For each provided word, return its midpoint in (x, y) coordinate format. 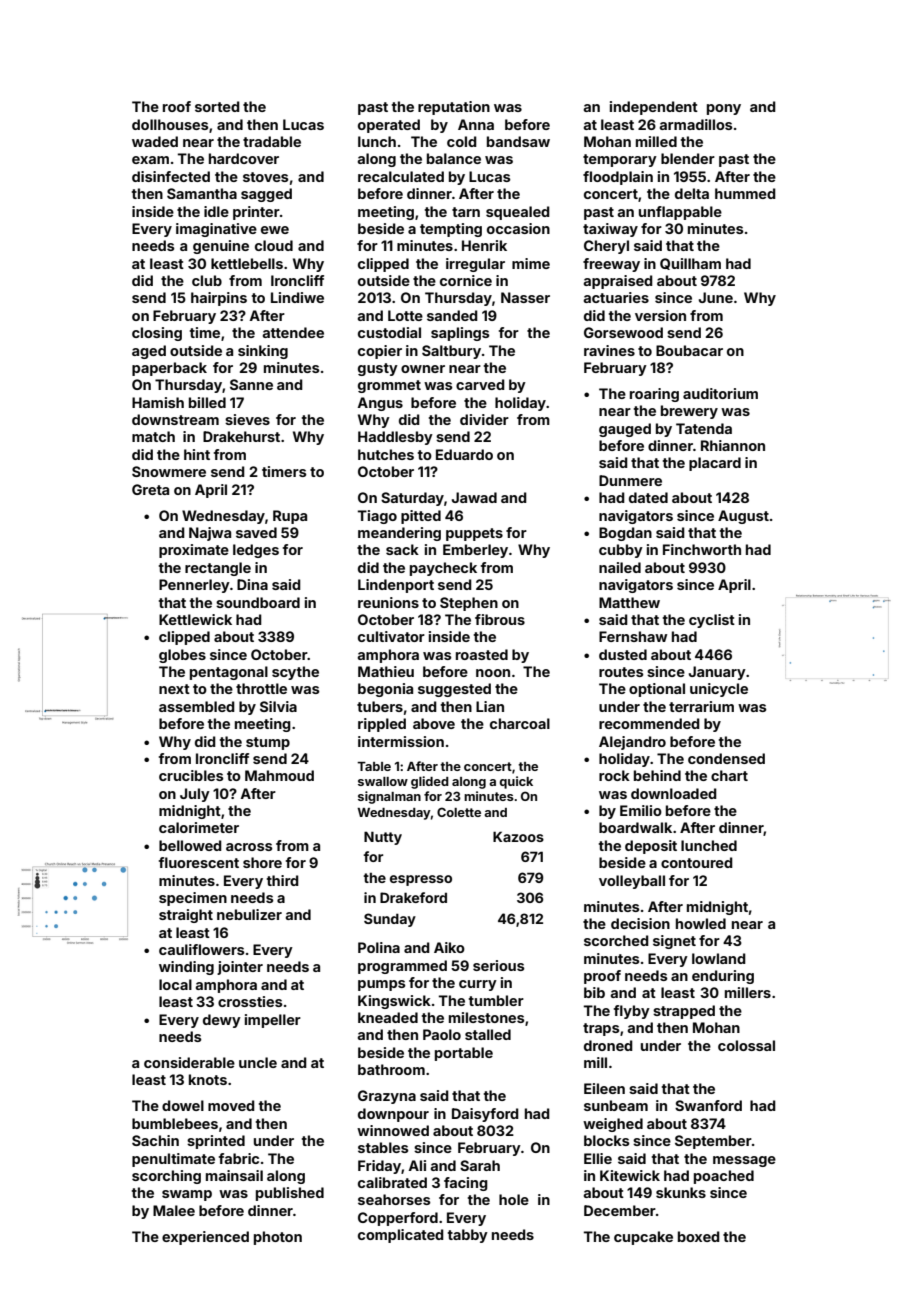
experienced (205, 1238)
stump (268, 743)
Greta (150, 489)
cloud (274, 245)
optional (657, 690)
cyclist (712, 621)
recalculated (401, 176)
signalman (389, 797)
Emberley (475, 551)
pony (724, 109)
